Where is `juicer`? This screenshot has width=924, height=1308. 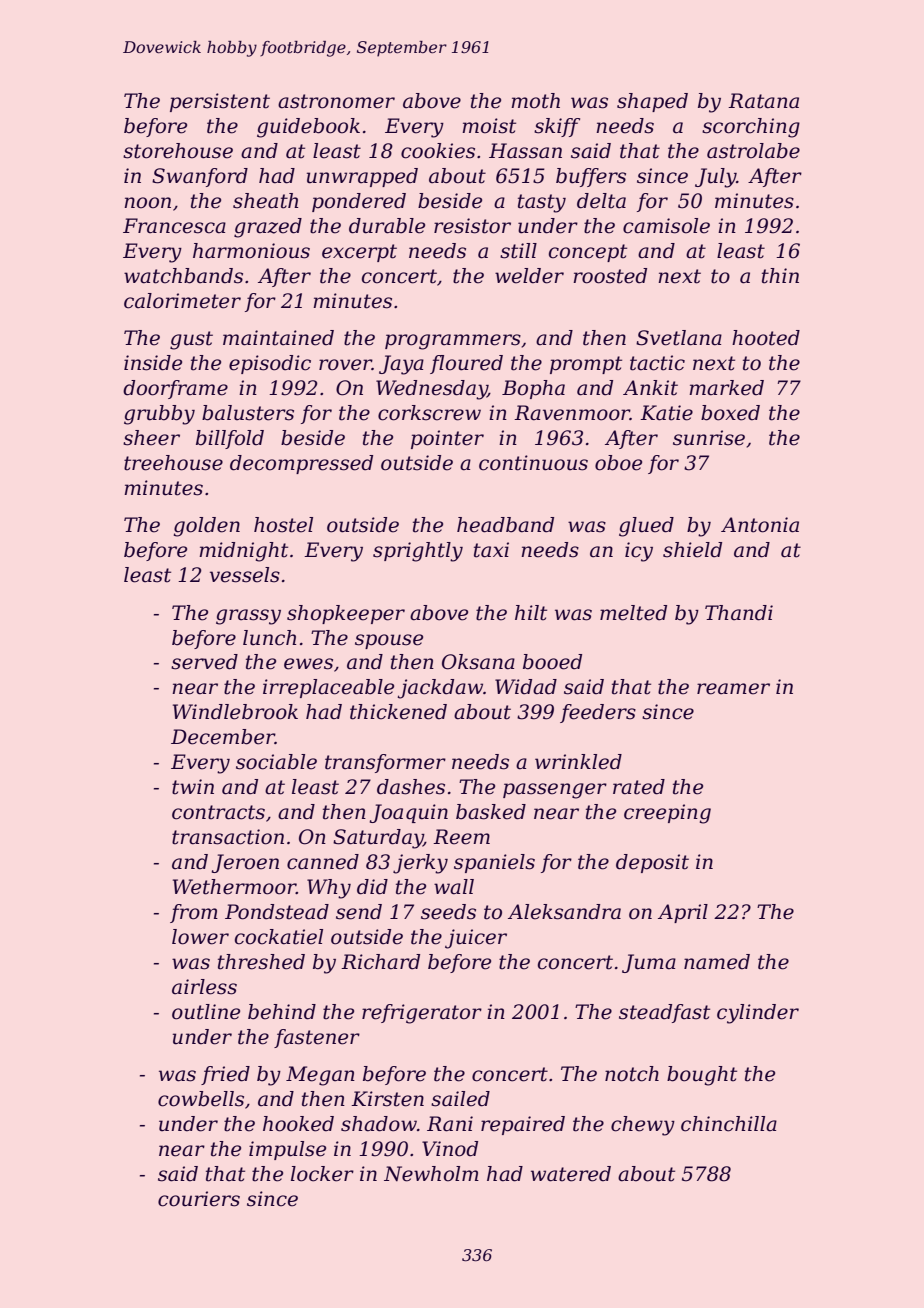 juicer is located at coordinates (476, 939).
